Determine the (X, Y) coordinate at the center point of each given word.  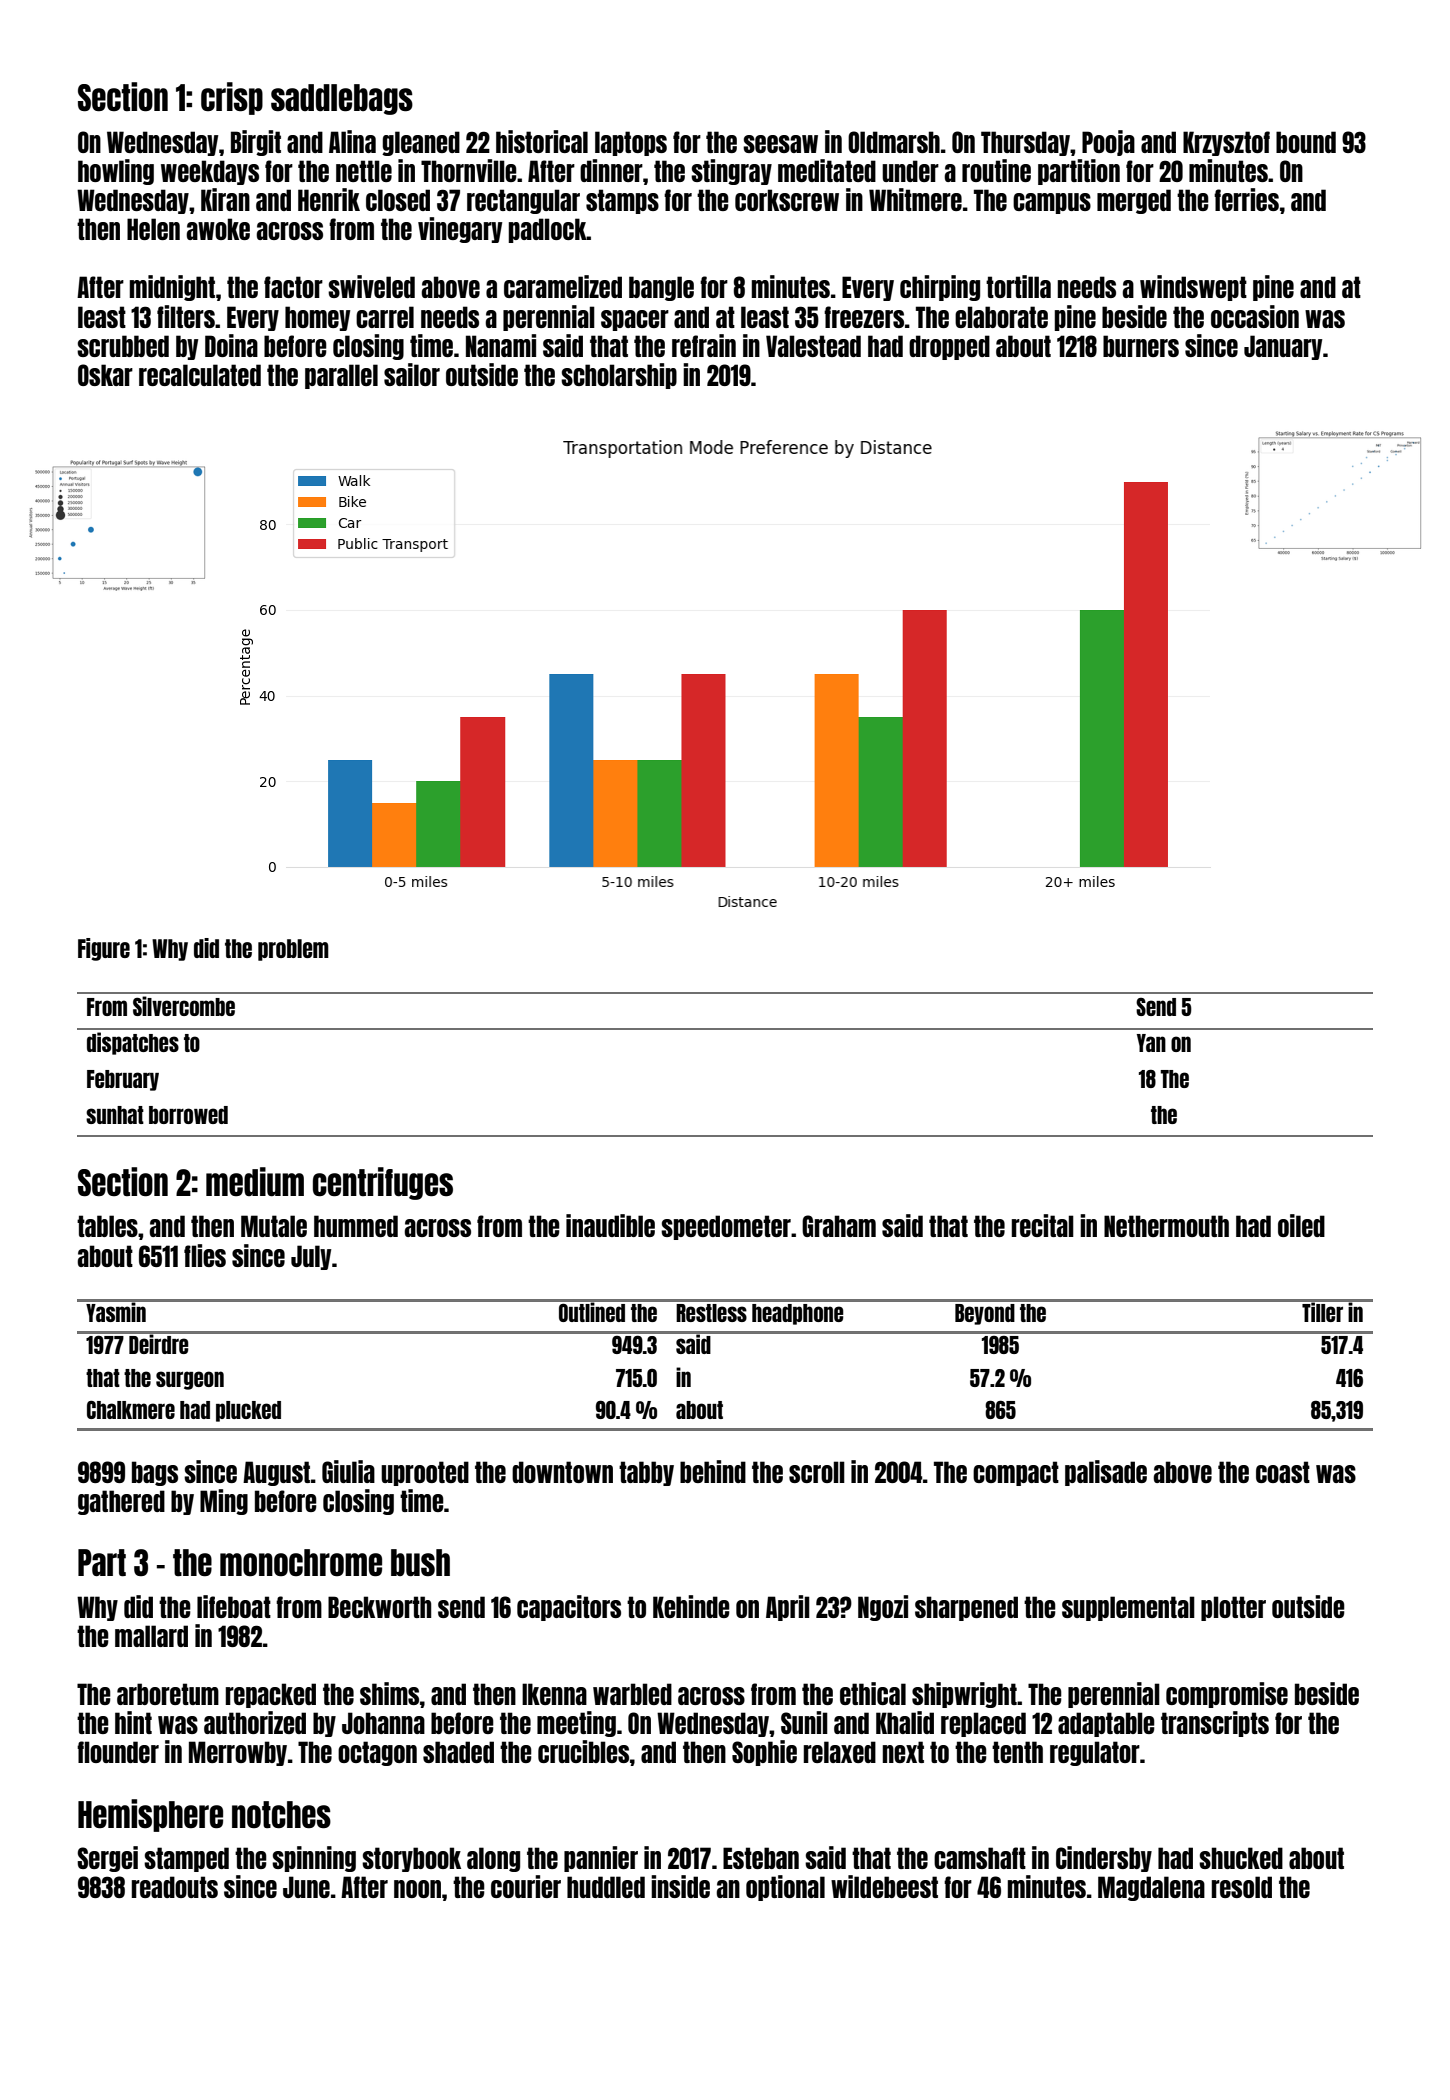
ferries (1246, 199)
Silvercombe (184, 1006)
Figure (104, 949)
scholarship (619, 376)
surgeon (190, 1380)
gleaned (421, 143)
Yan (1151, 1043)
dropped (949, 347)
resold (1242, 1887)
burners (1141, 346)
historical (542, 141)
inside (680, 1886)
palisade (1106, 1473)
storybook (411, 1859)
